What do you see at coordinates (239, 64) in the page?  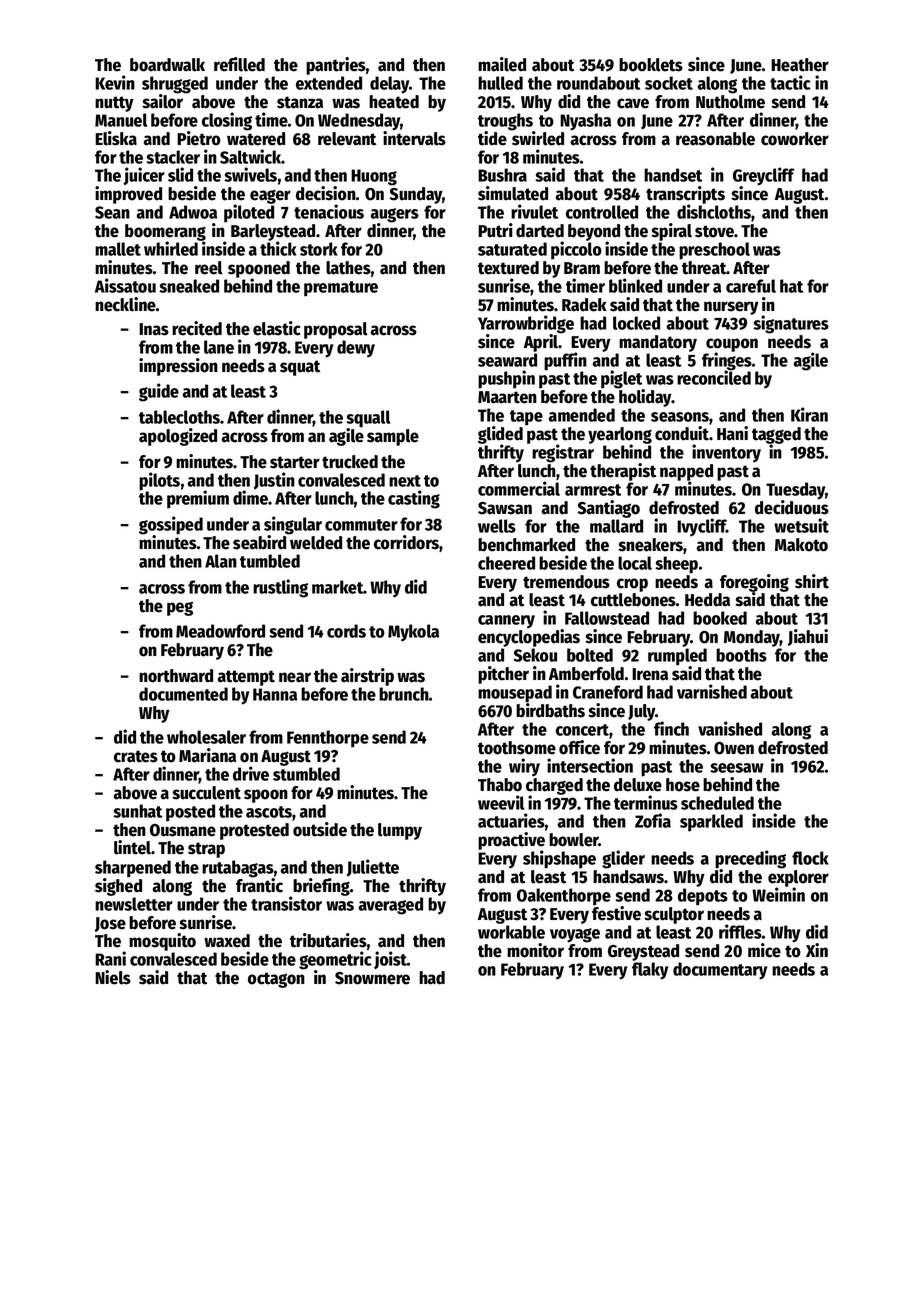 I see `refilled` at bounding box center [239, 64].
